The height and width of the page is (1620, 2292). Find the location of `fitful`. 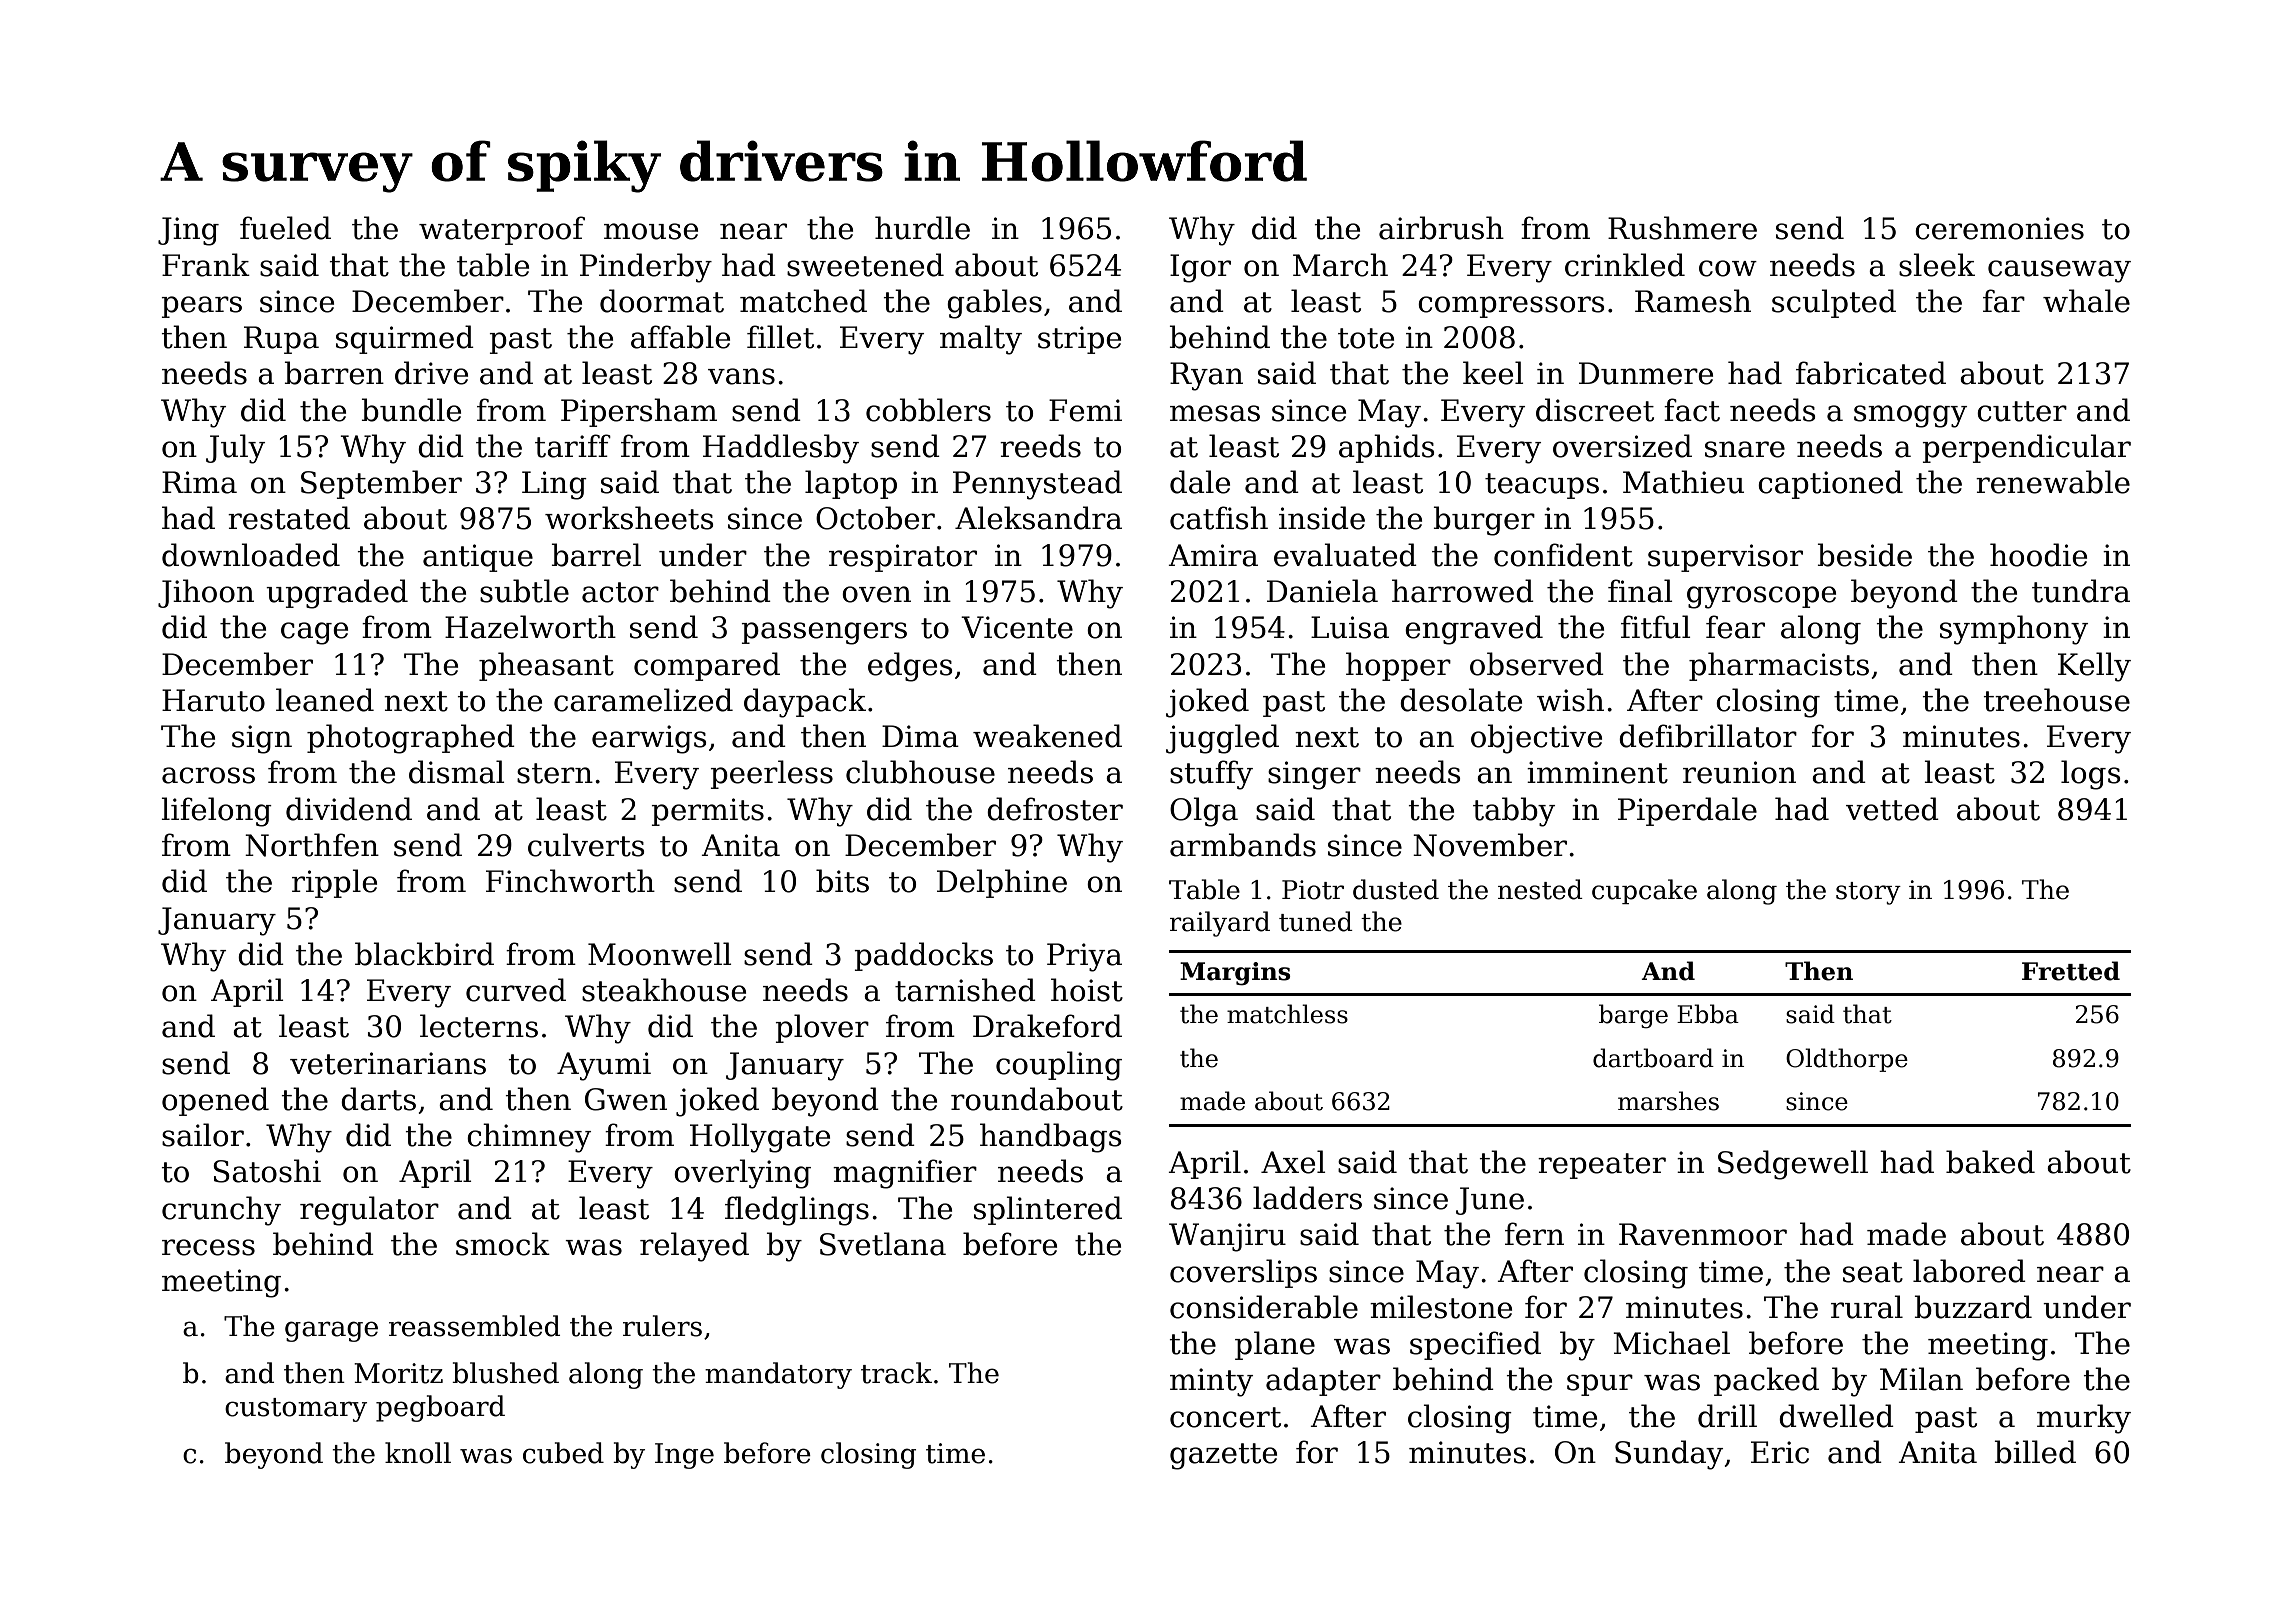

fitful is located at coordinates (1656, 627).
